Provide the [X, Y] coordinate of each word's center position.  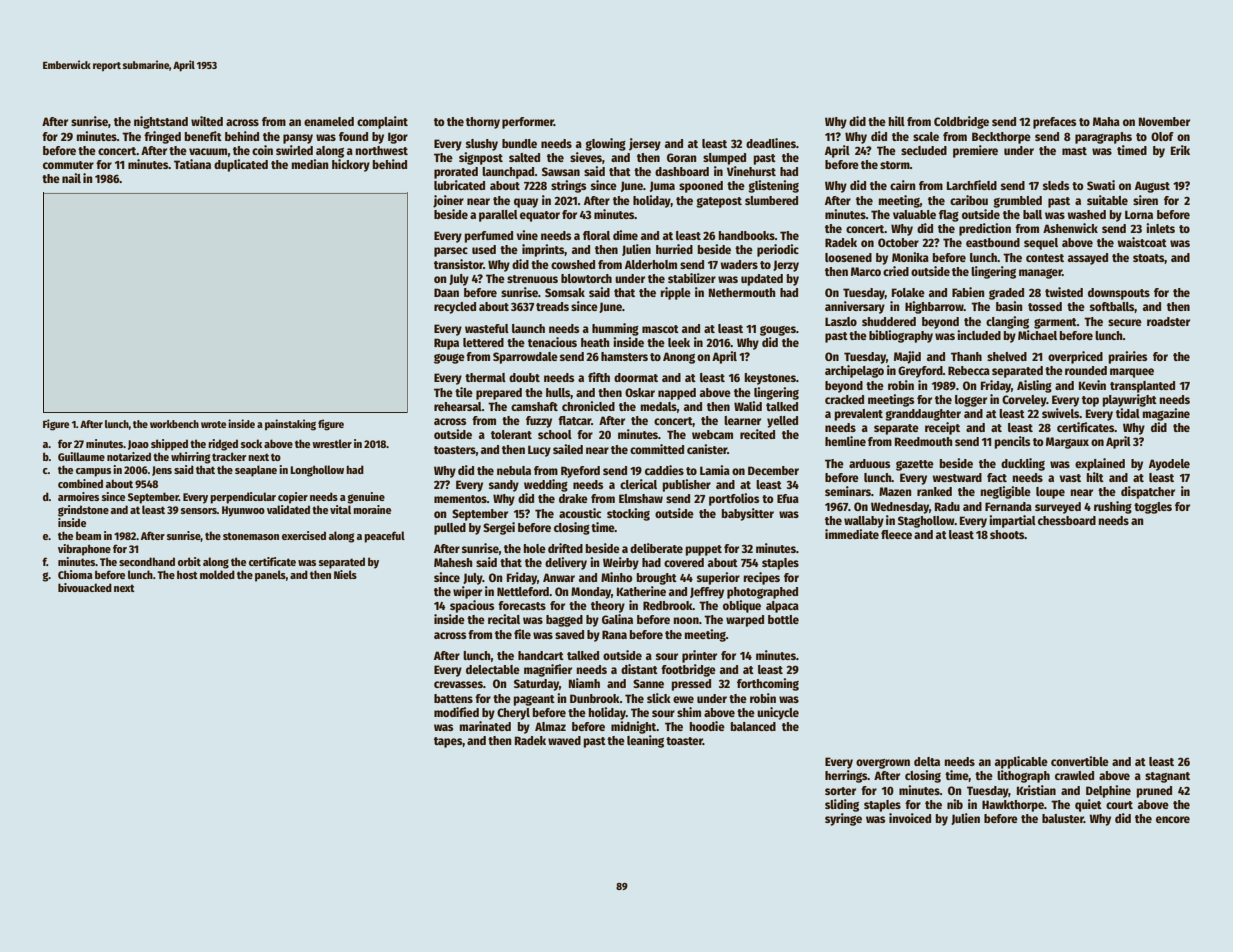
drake [573, 498]
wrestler [332, 443]
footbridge [688, 670]
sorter [840, 791]
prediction [985, 229]
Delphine [1108, 791]
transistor [458, 264]
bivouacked [85, 587]
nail [71, 178]
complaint [382, 122]
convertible [1080, 761]
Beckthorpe [1001, 138]
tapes [448, 742]
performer [528, 123]
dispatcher [1148, 492]
